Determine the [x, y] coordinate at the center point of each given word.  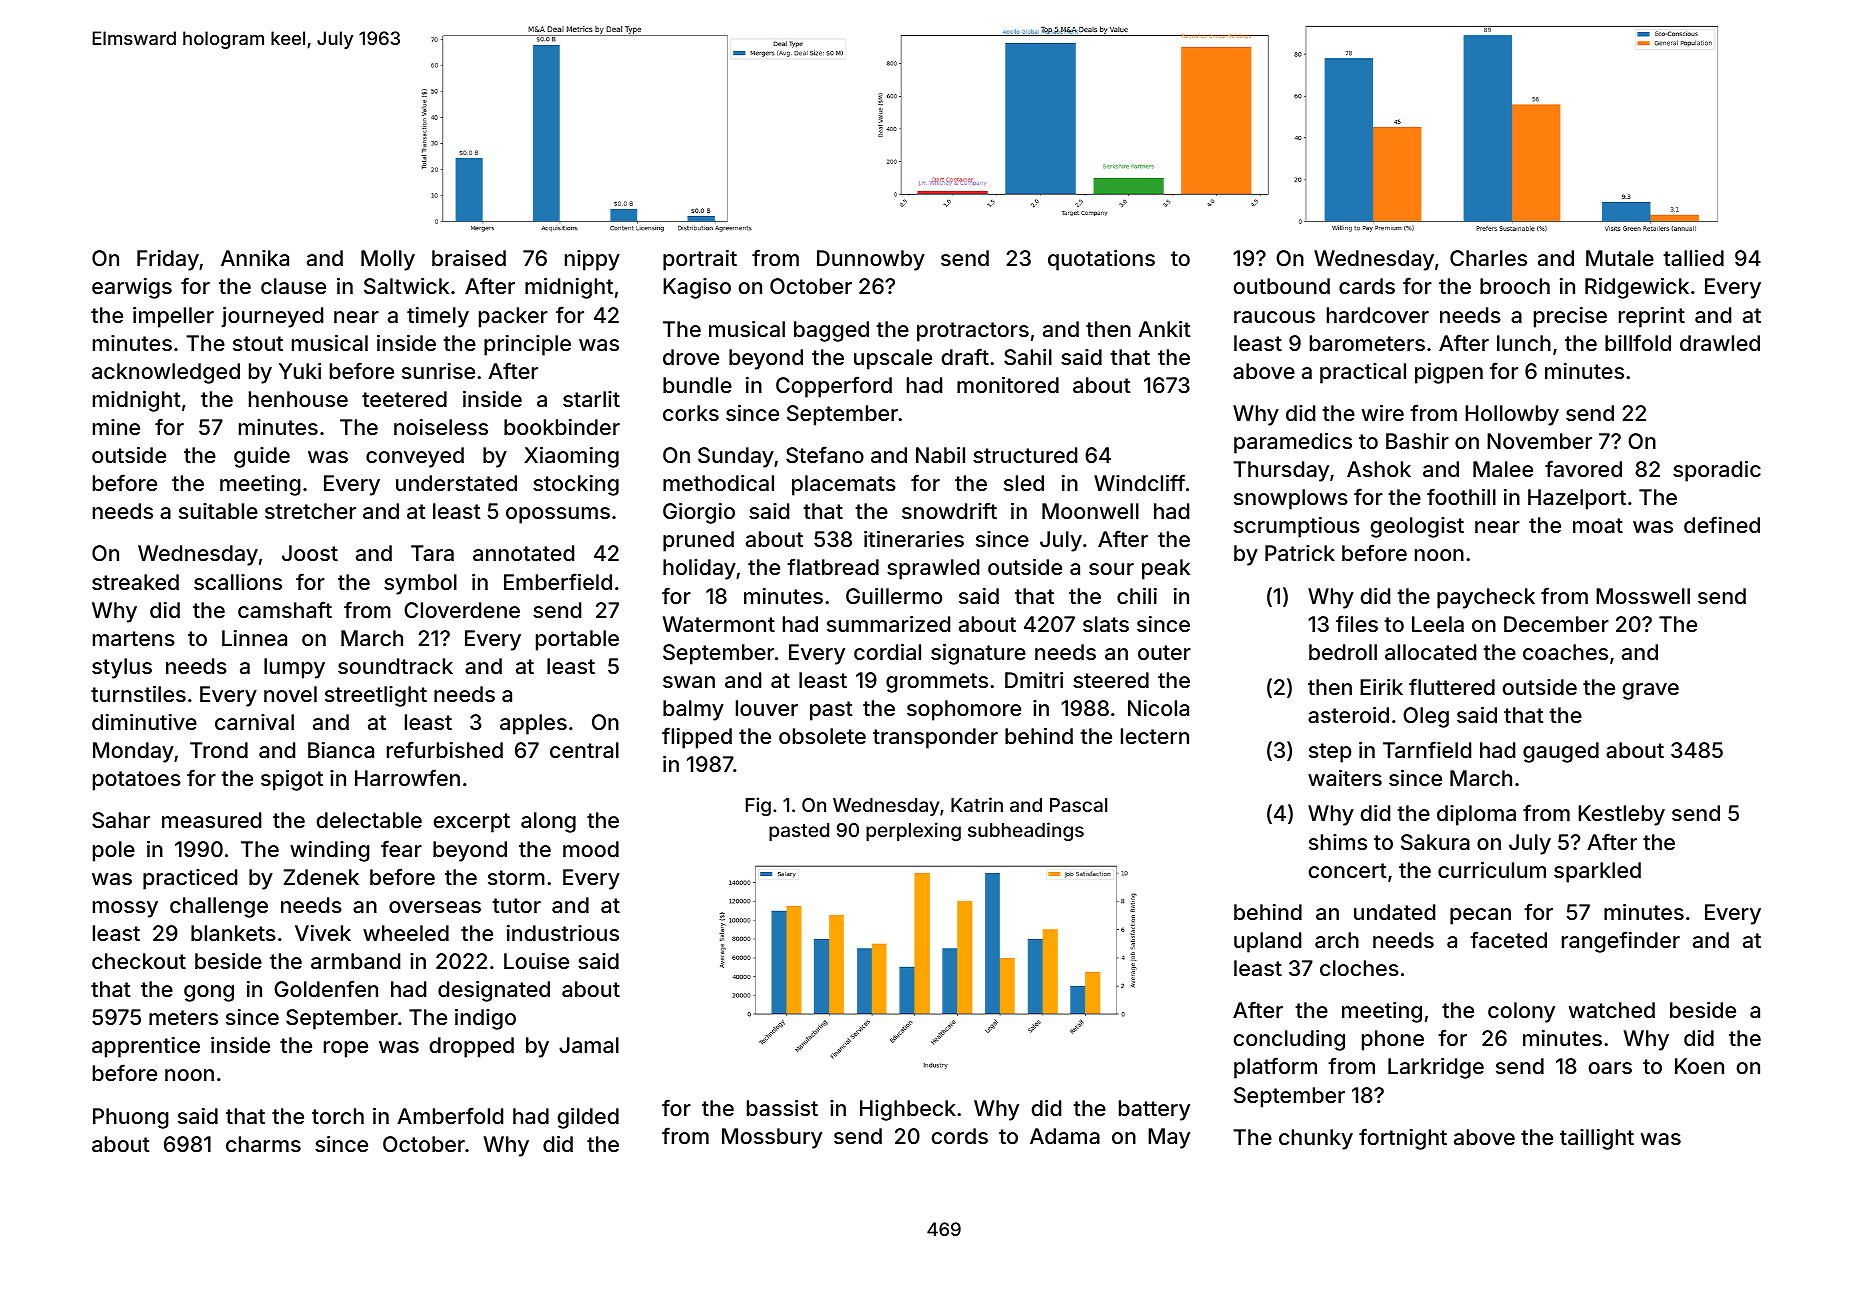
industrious [563, 933]
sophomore [964, 710]
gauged [1561, 752]
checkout [139, 961]
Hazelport [1577, 499]
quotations [1101, 260]
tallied [1693, 258]
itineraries [914, 539]
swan [689, 682]
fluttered [1452, 686]
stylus [122, 668]
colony [1521, 1012]
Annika [255, 258]
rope [346, 1049]
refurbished [445, 749]
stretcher [310, 511]
